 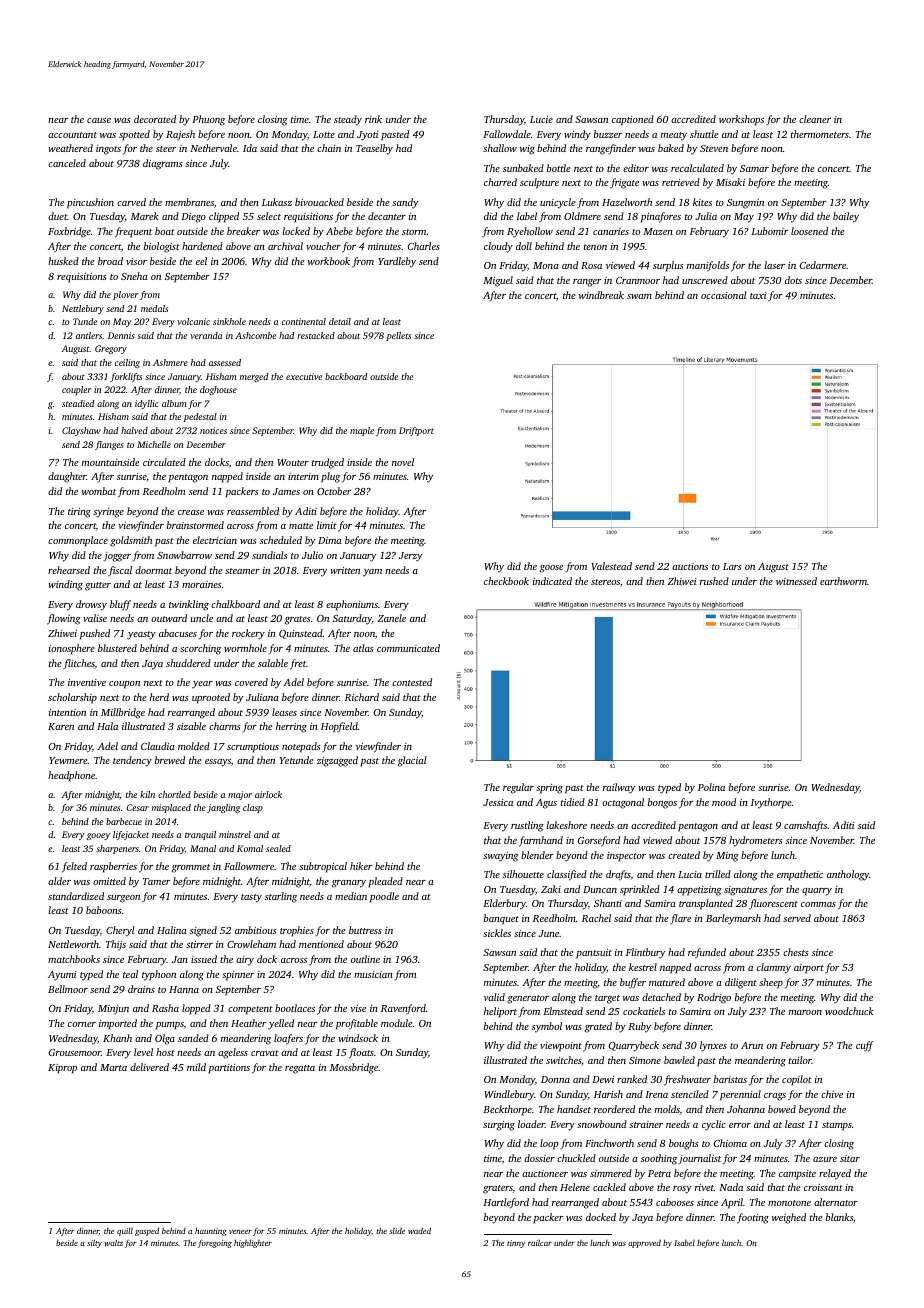 I want to click on witnessed, so click(x=796, y=581).
